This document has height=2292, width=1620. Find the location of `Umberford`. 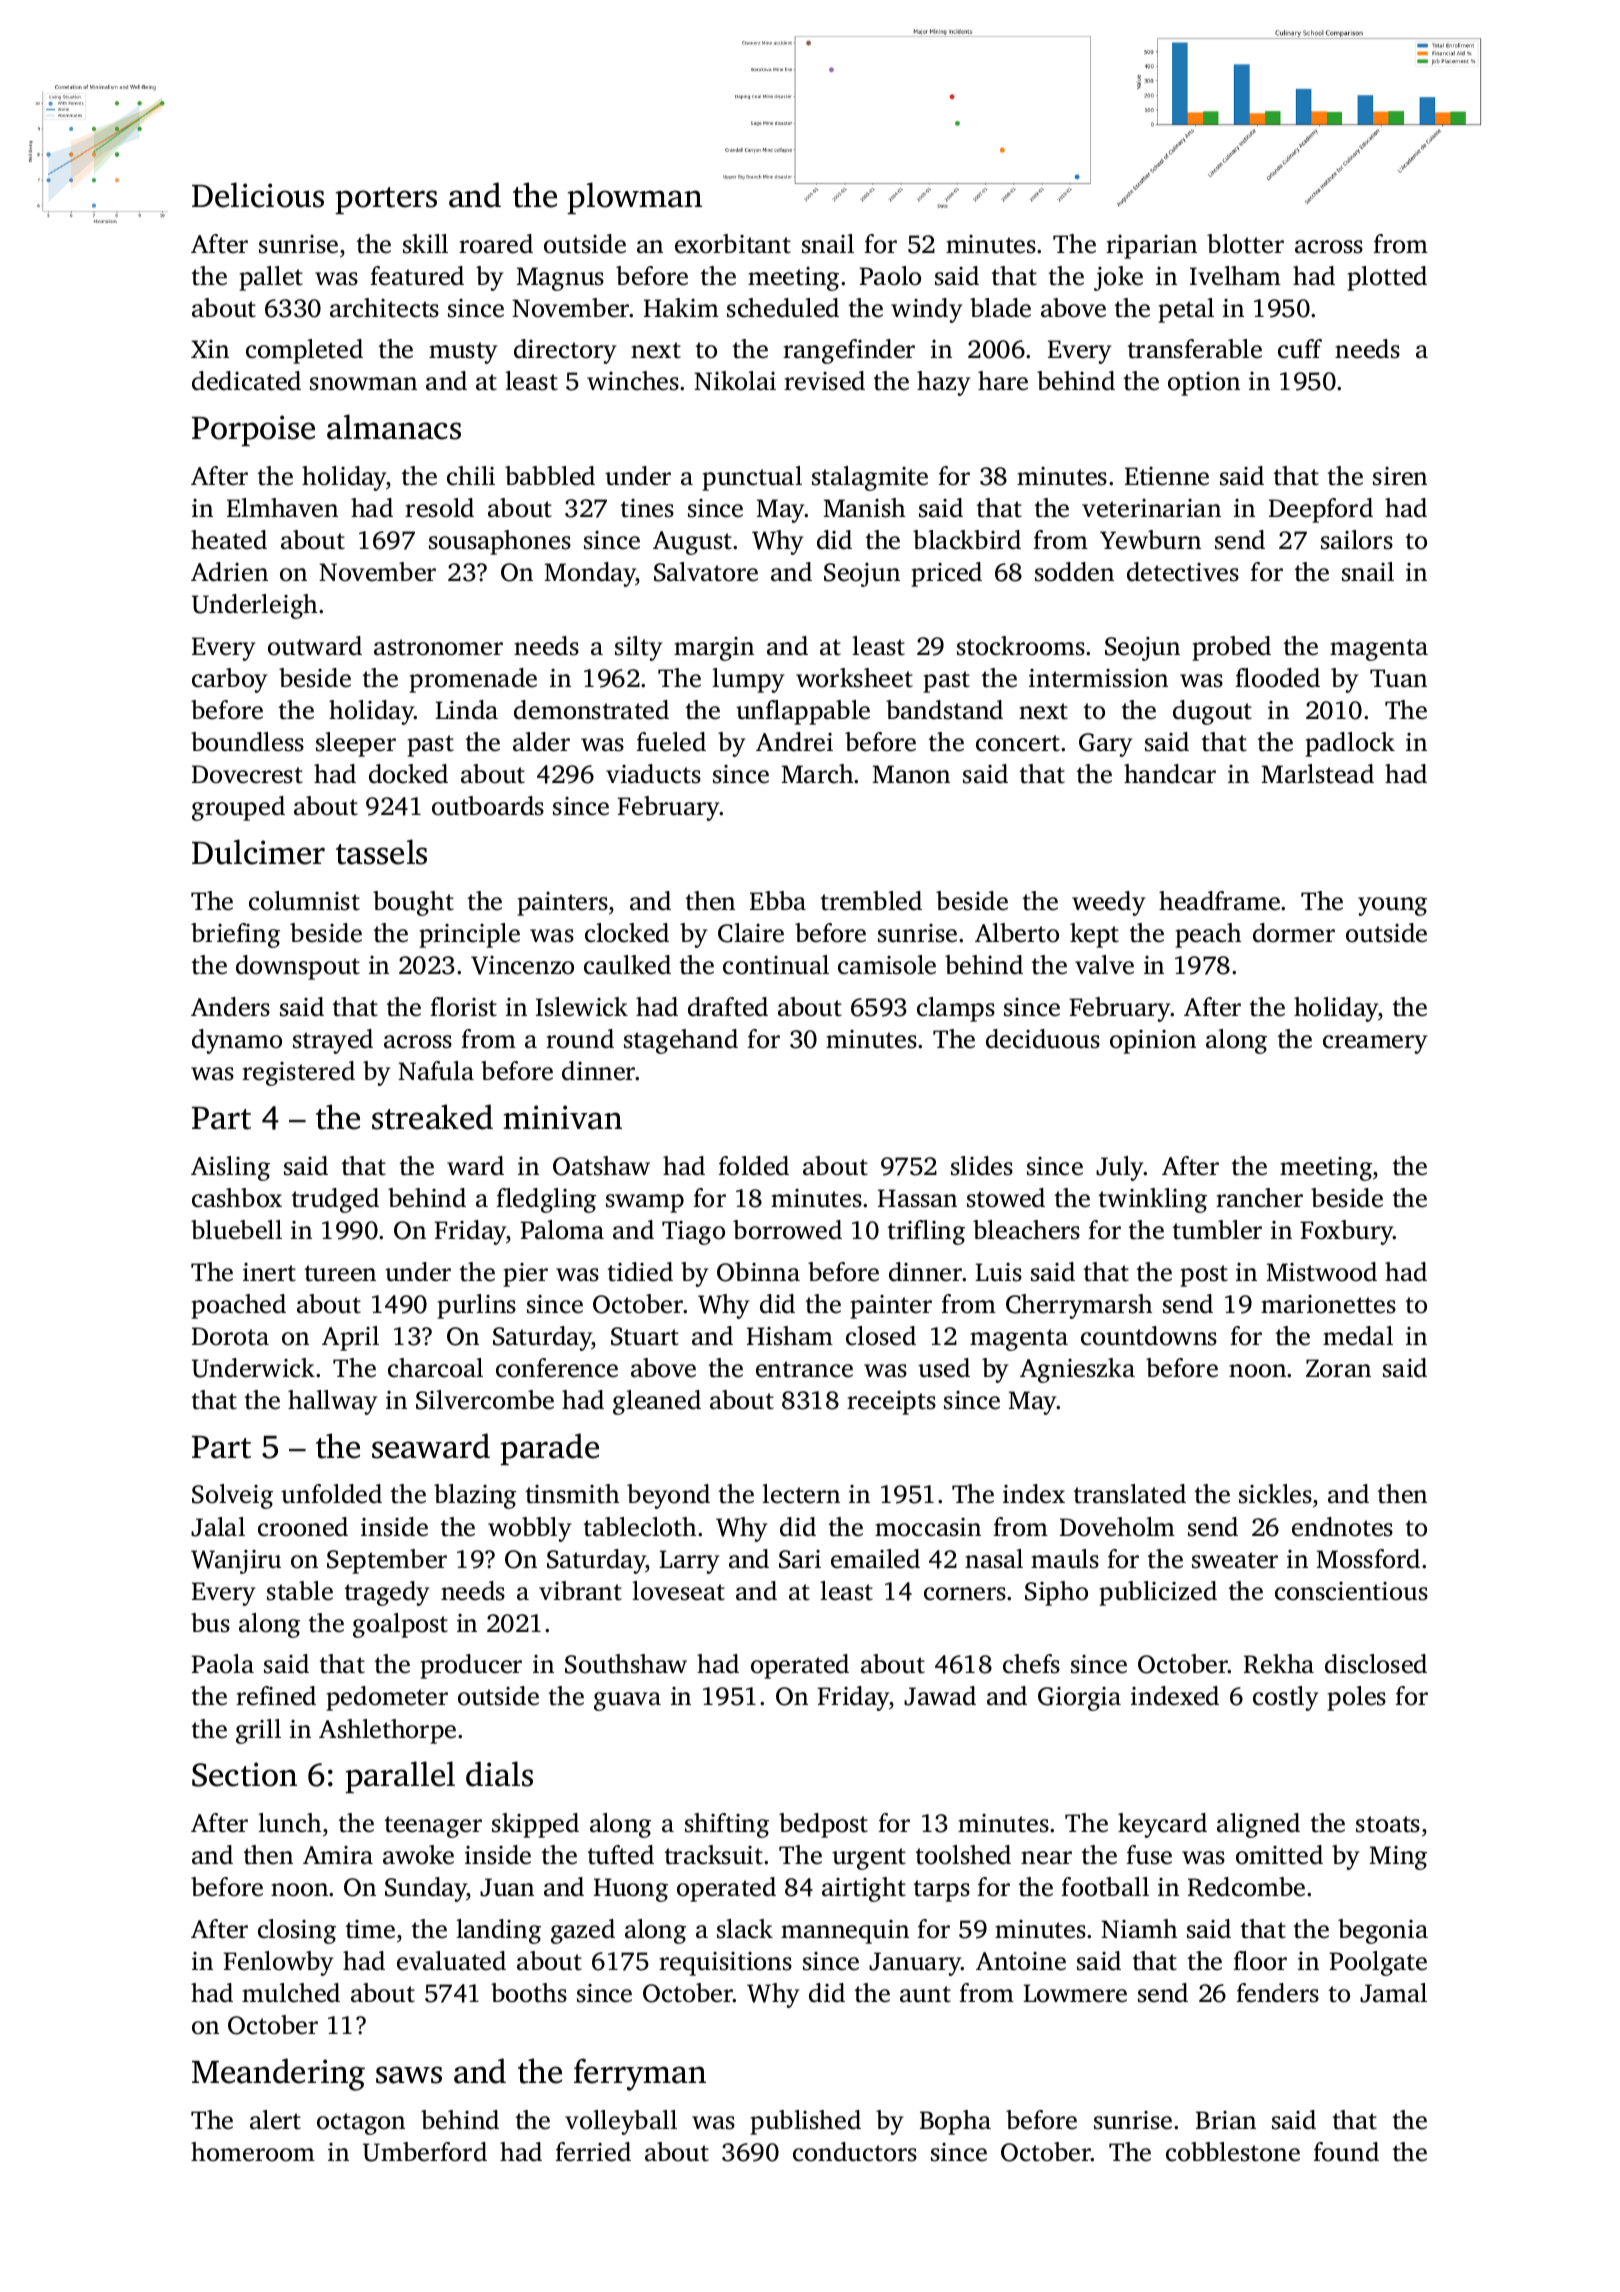

Umberford is located at coordinates (425, 2152).
